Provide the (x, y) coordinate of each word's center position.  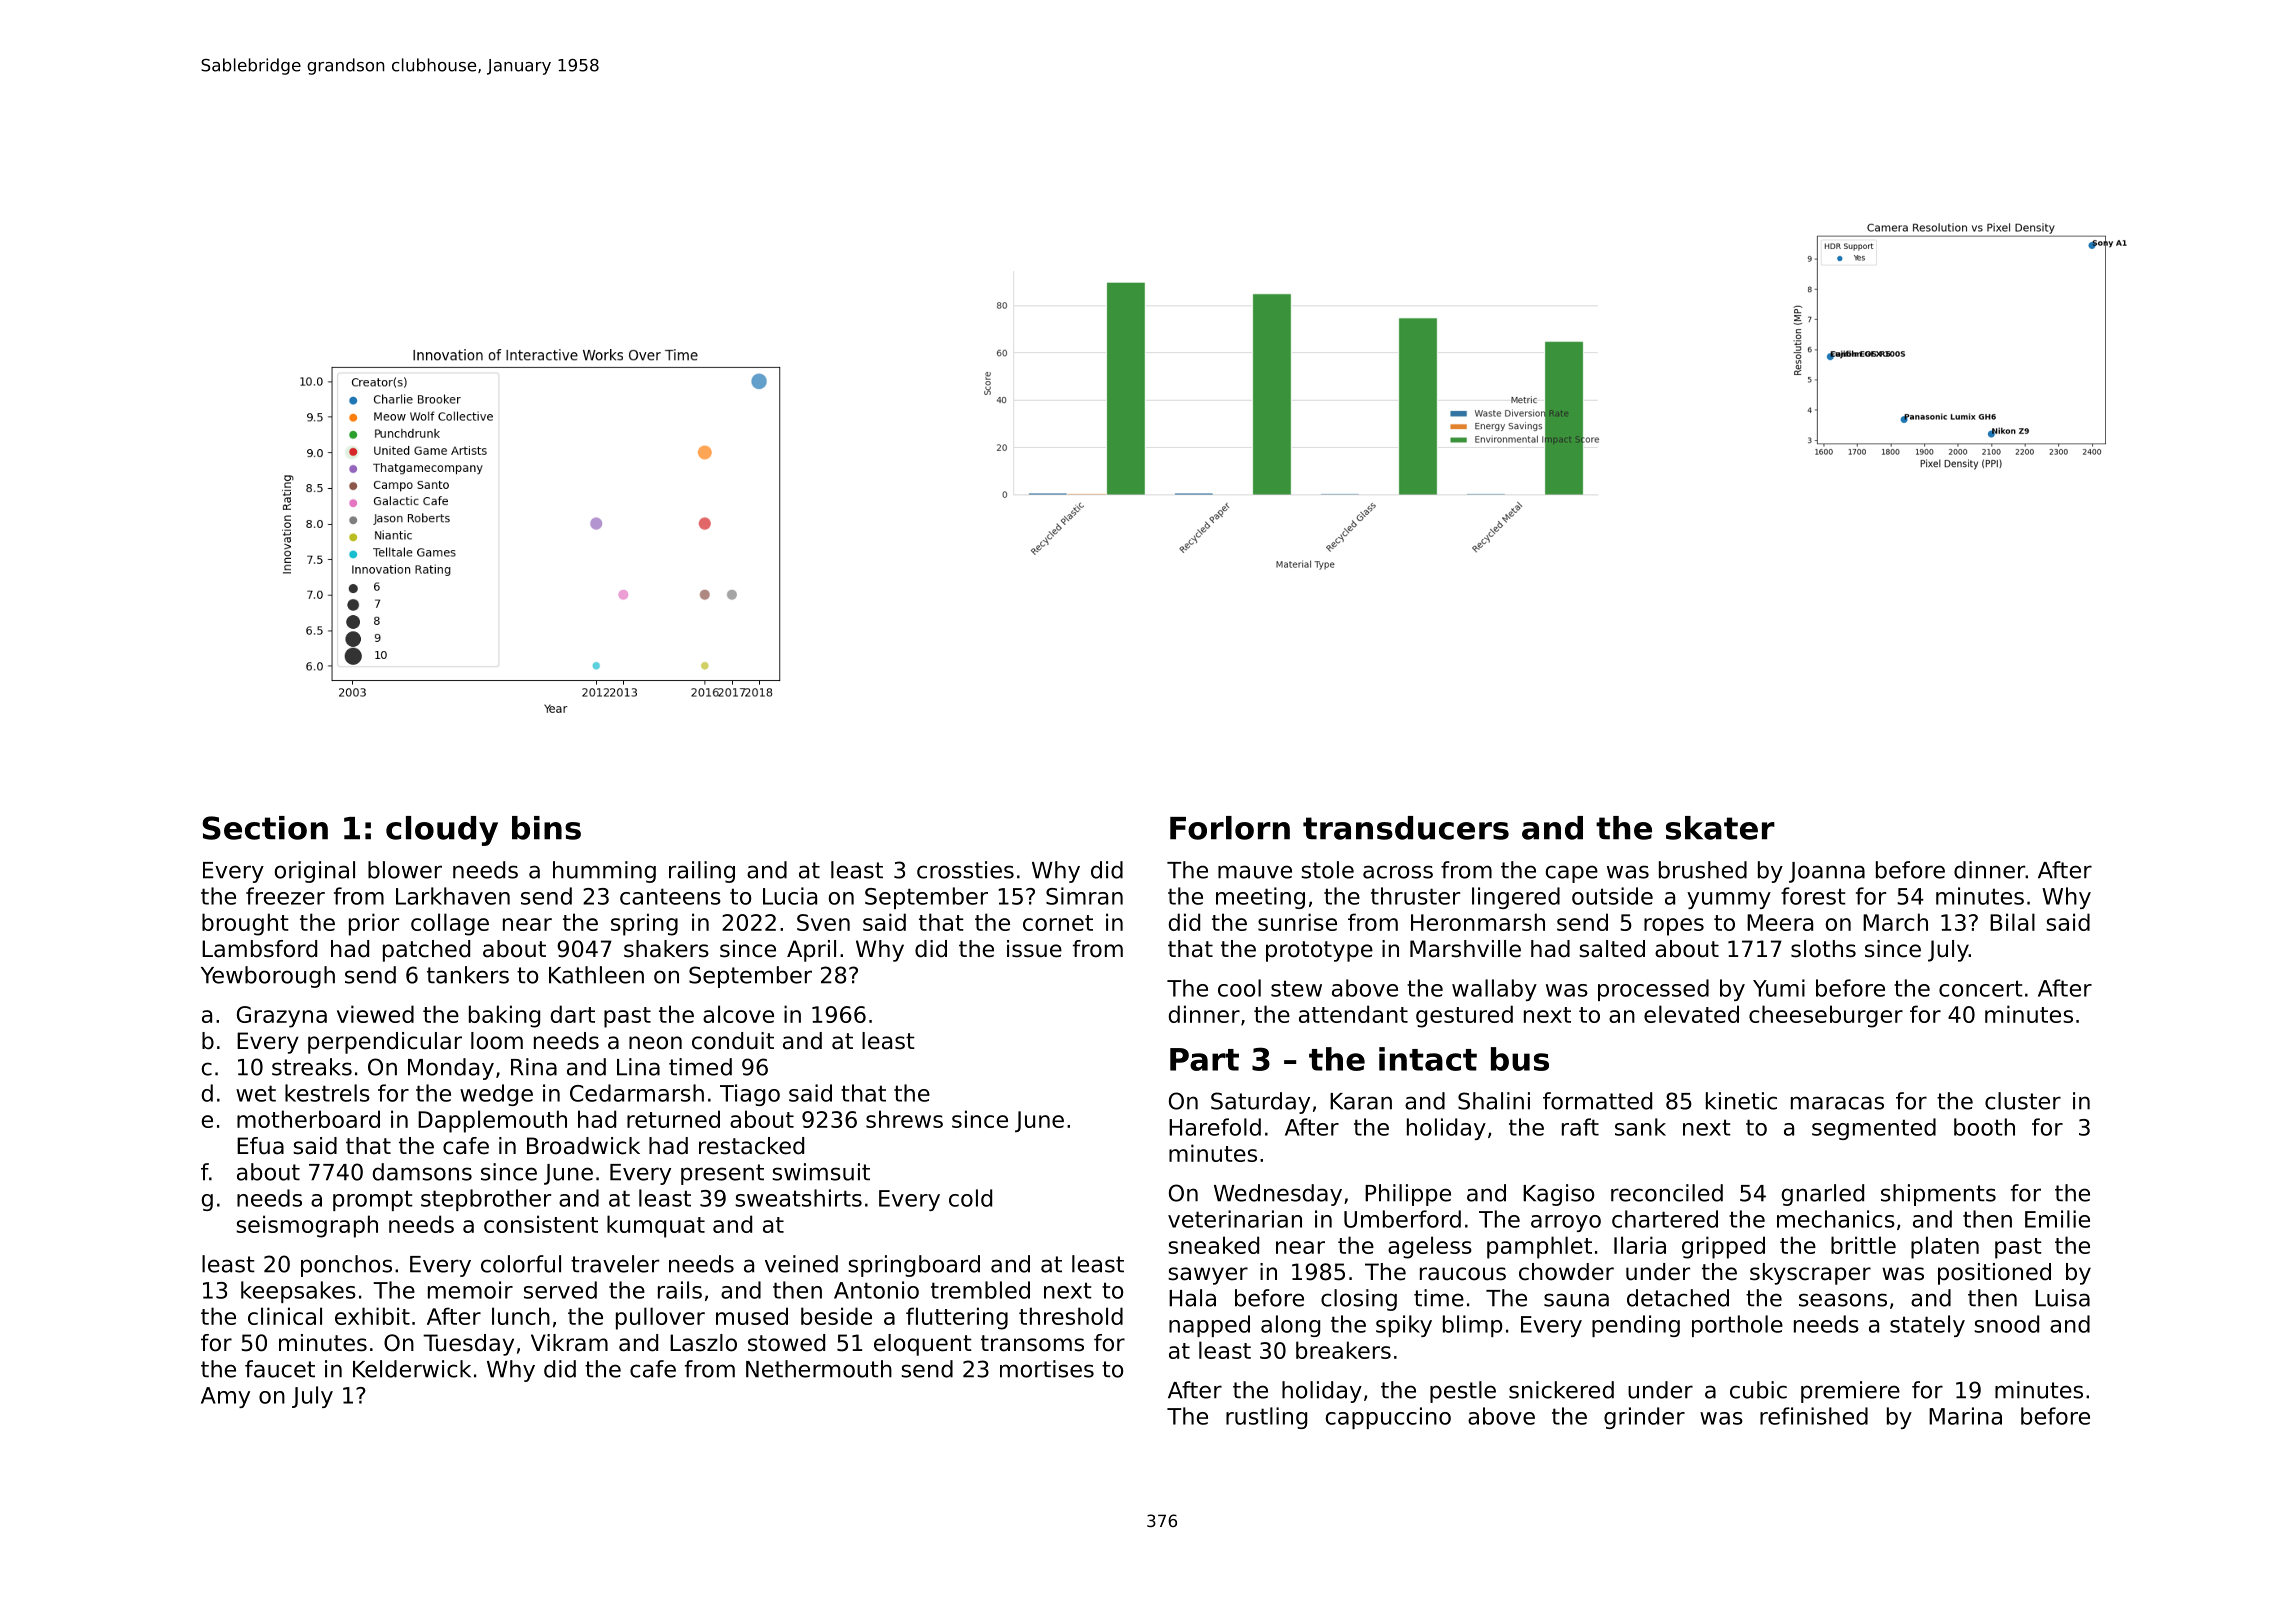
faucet (280, 1369)
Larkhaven (453, 896)
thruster (1415, 896)
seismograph (307, 1226)
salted (1612, 949)
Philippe (1408, 1195)
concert (1981, 988)
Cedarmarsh (637, 1093)
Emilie (2057, 1219)
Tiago (750, 1095)
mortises (1047, 1369)
